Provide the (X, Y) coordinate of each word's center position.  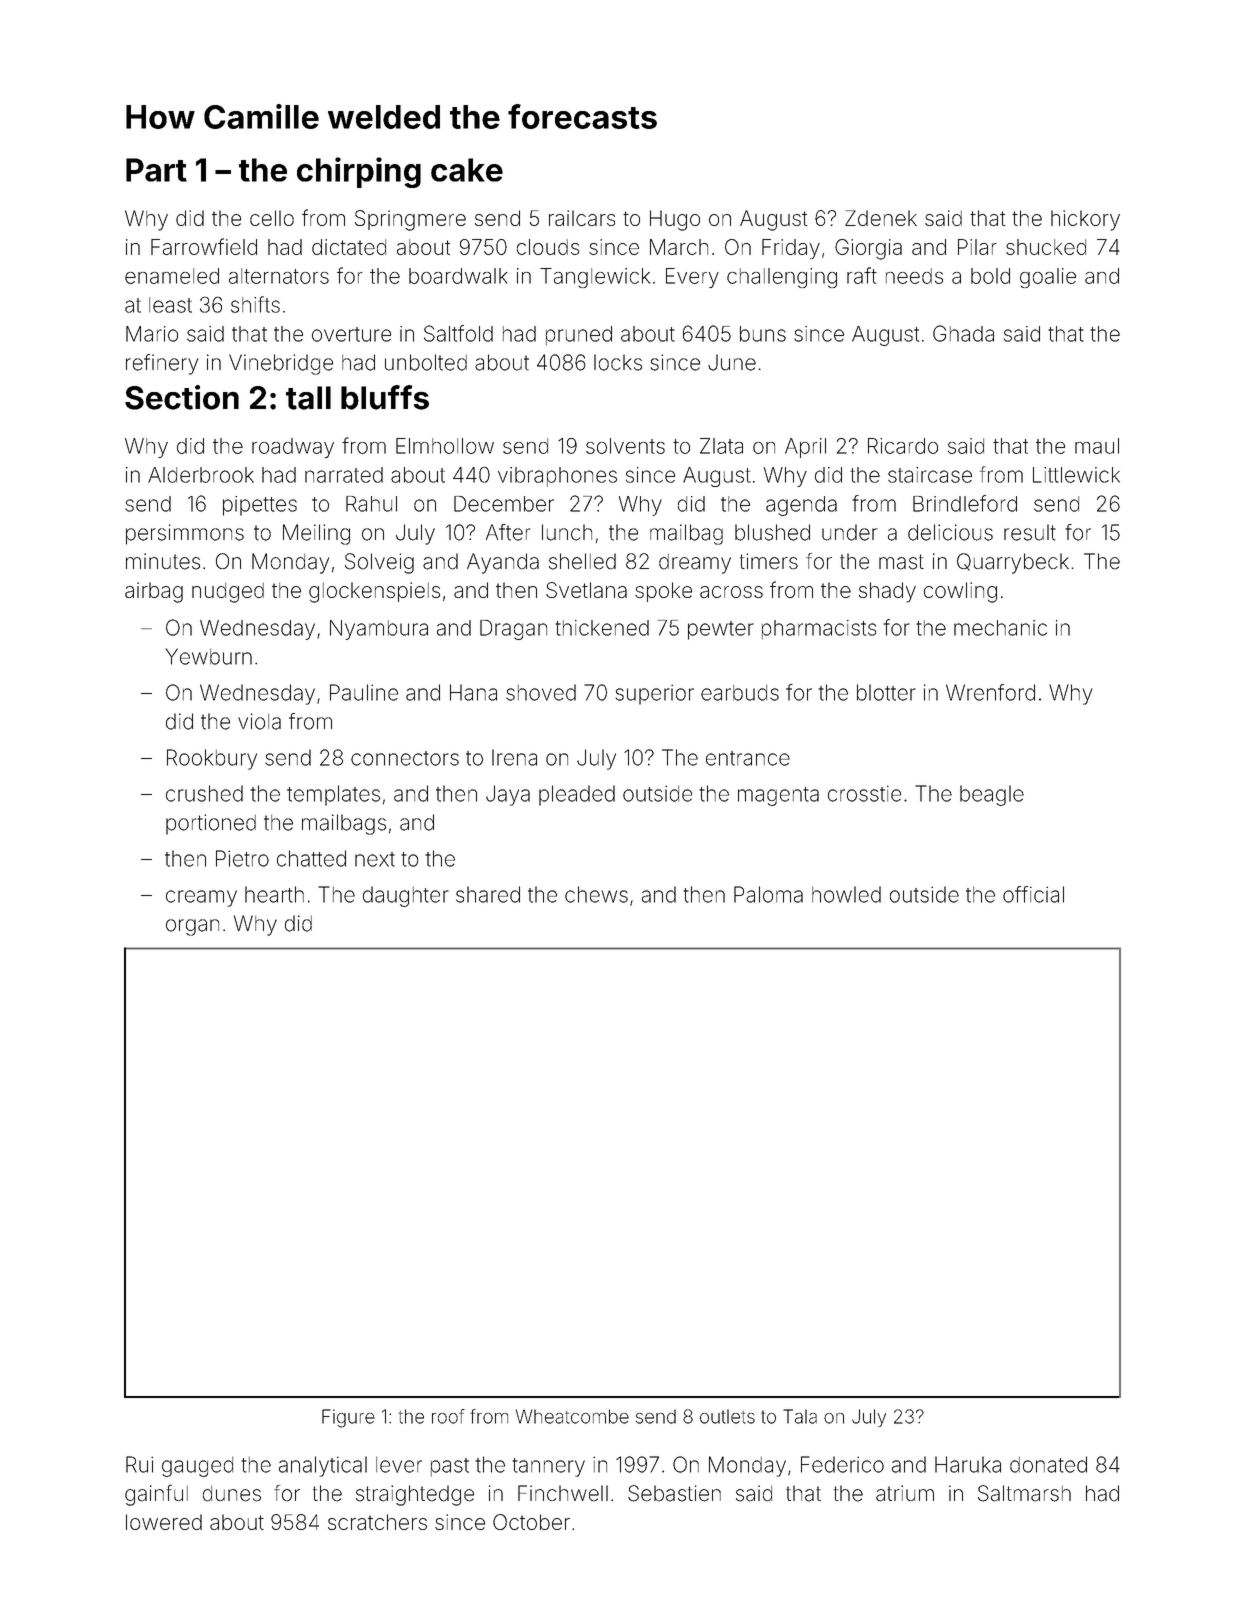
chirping (359, 172)
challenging (782, 278)
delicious (950, 532)
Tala (800, 1416)
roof (448, 1416)
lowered (164, 1522)
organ (192, 927)
